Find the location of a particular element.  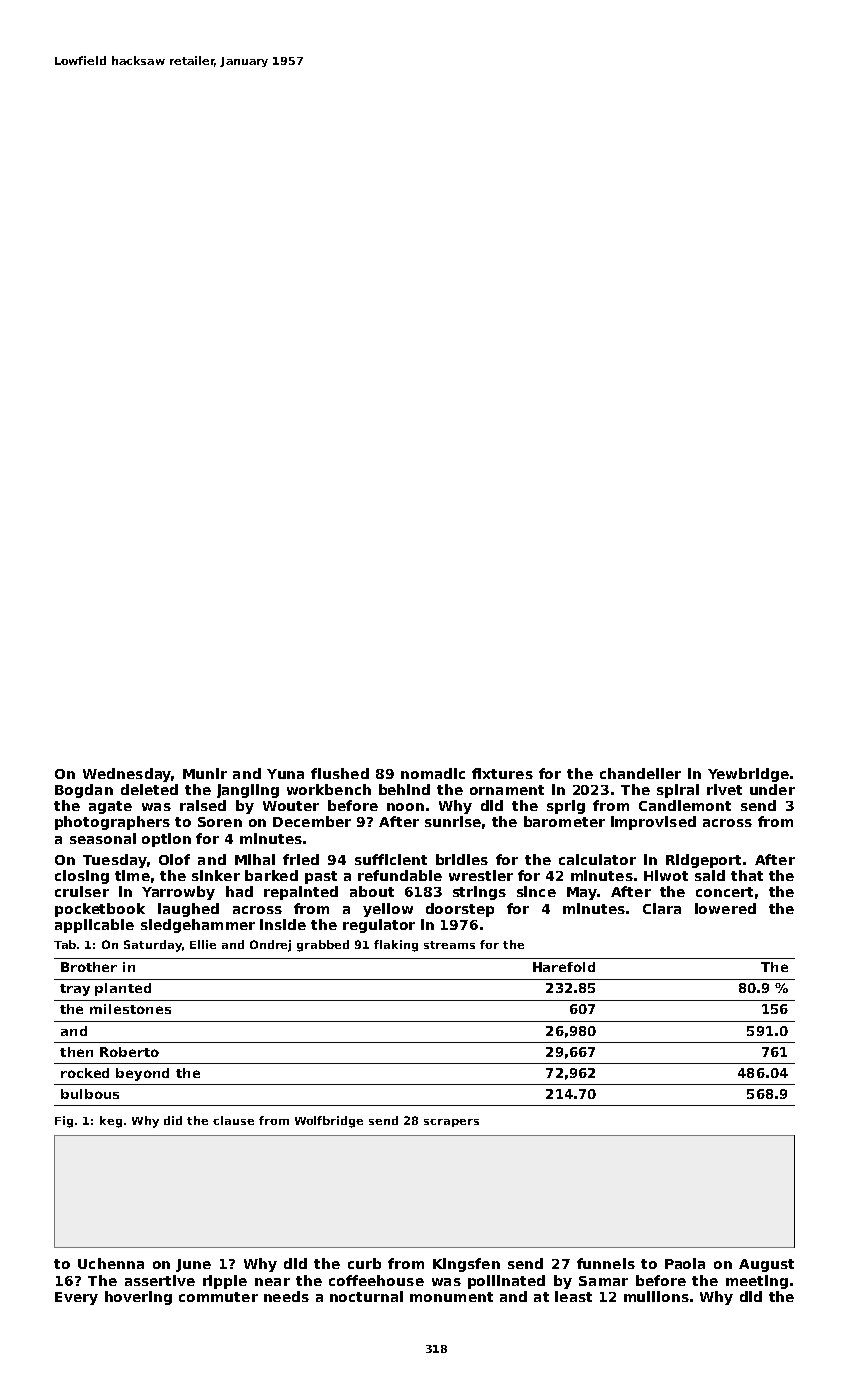

chandelier is located at coordinates (640, 773).
